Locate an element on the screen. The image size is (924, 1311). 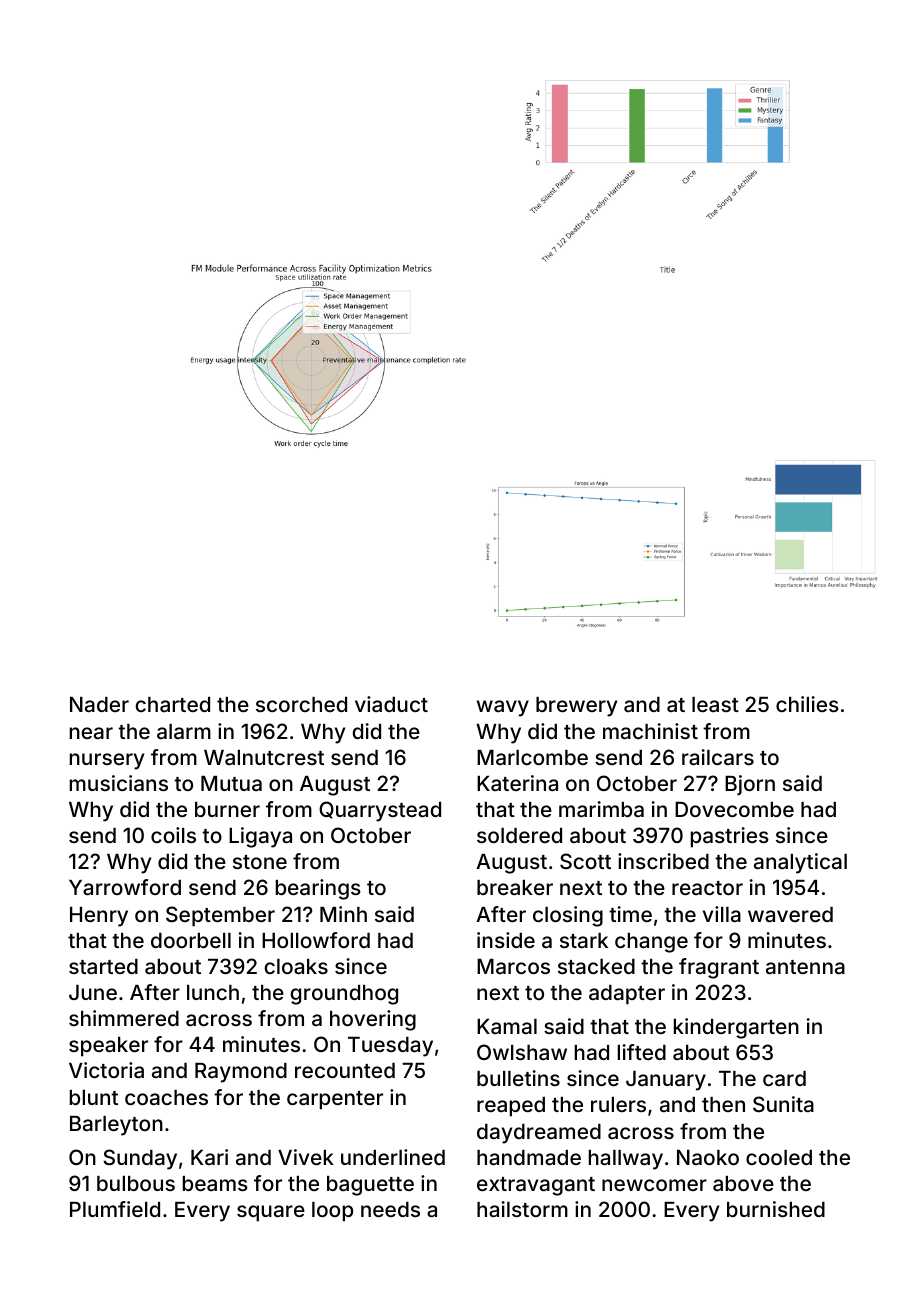
viaduct is located at coordinates (391, 704).
